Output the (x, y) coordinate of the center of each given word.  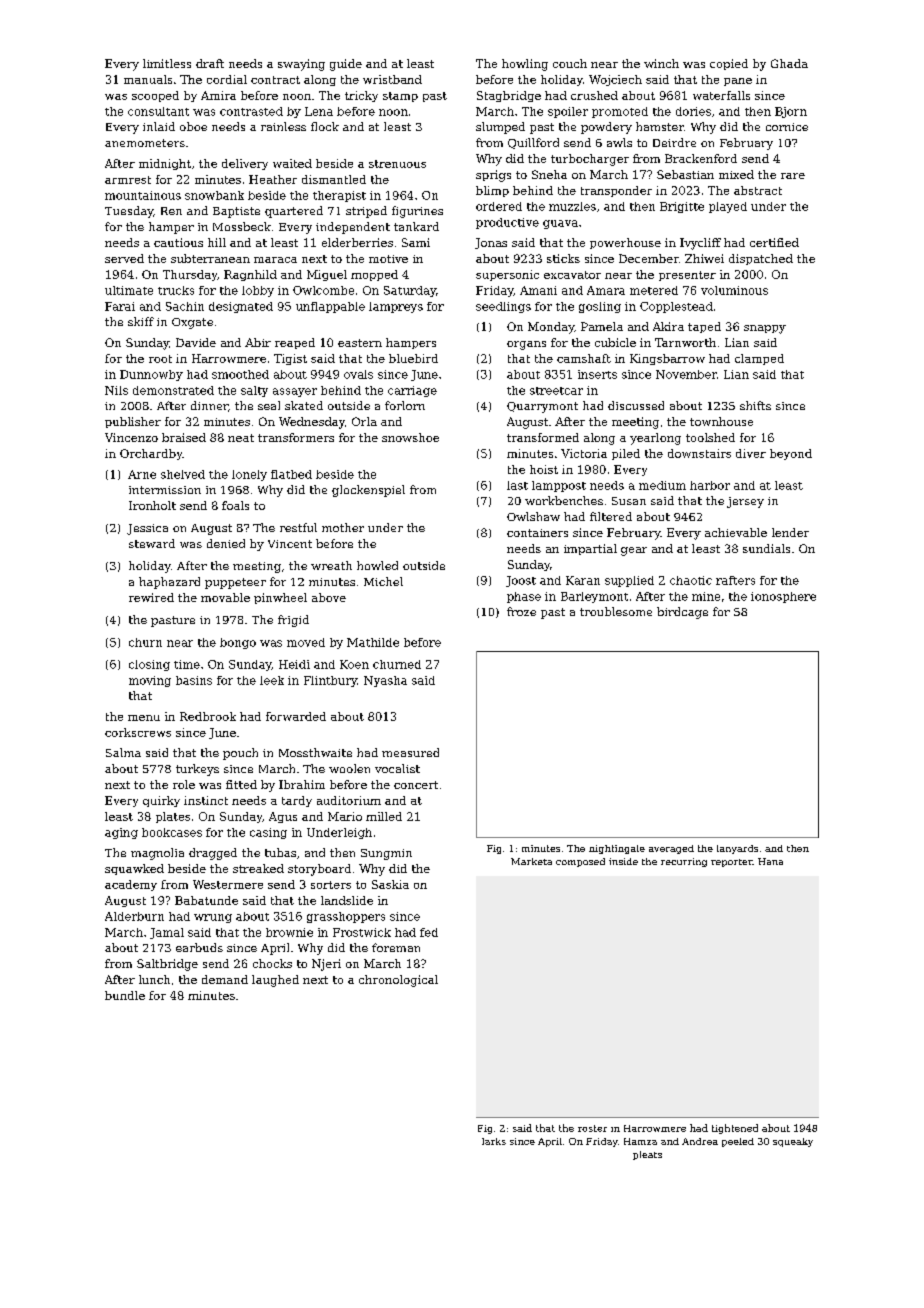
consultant (158, 111)
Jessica (147, 529)
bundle (125, 995)
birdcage (682, 613)
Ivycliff (700, 244)
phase (524, 597)
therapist (339, 196)
